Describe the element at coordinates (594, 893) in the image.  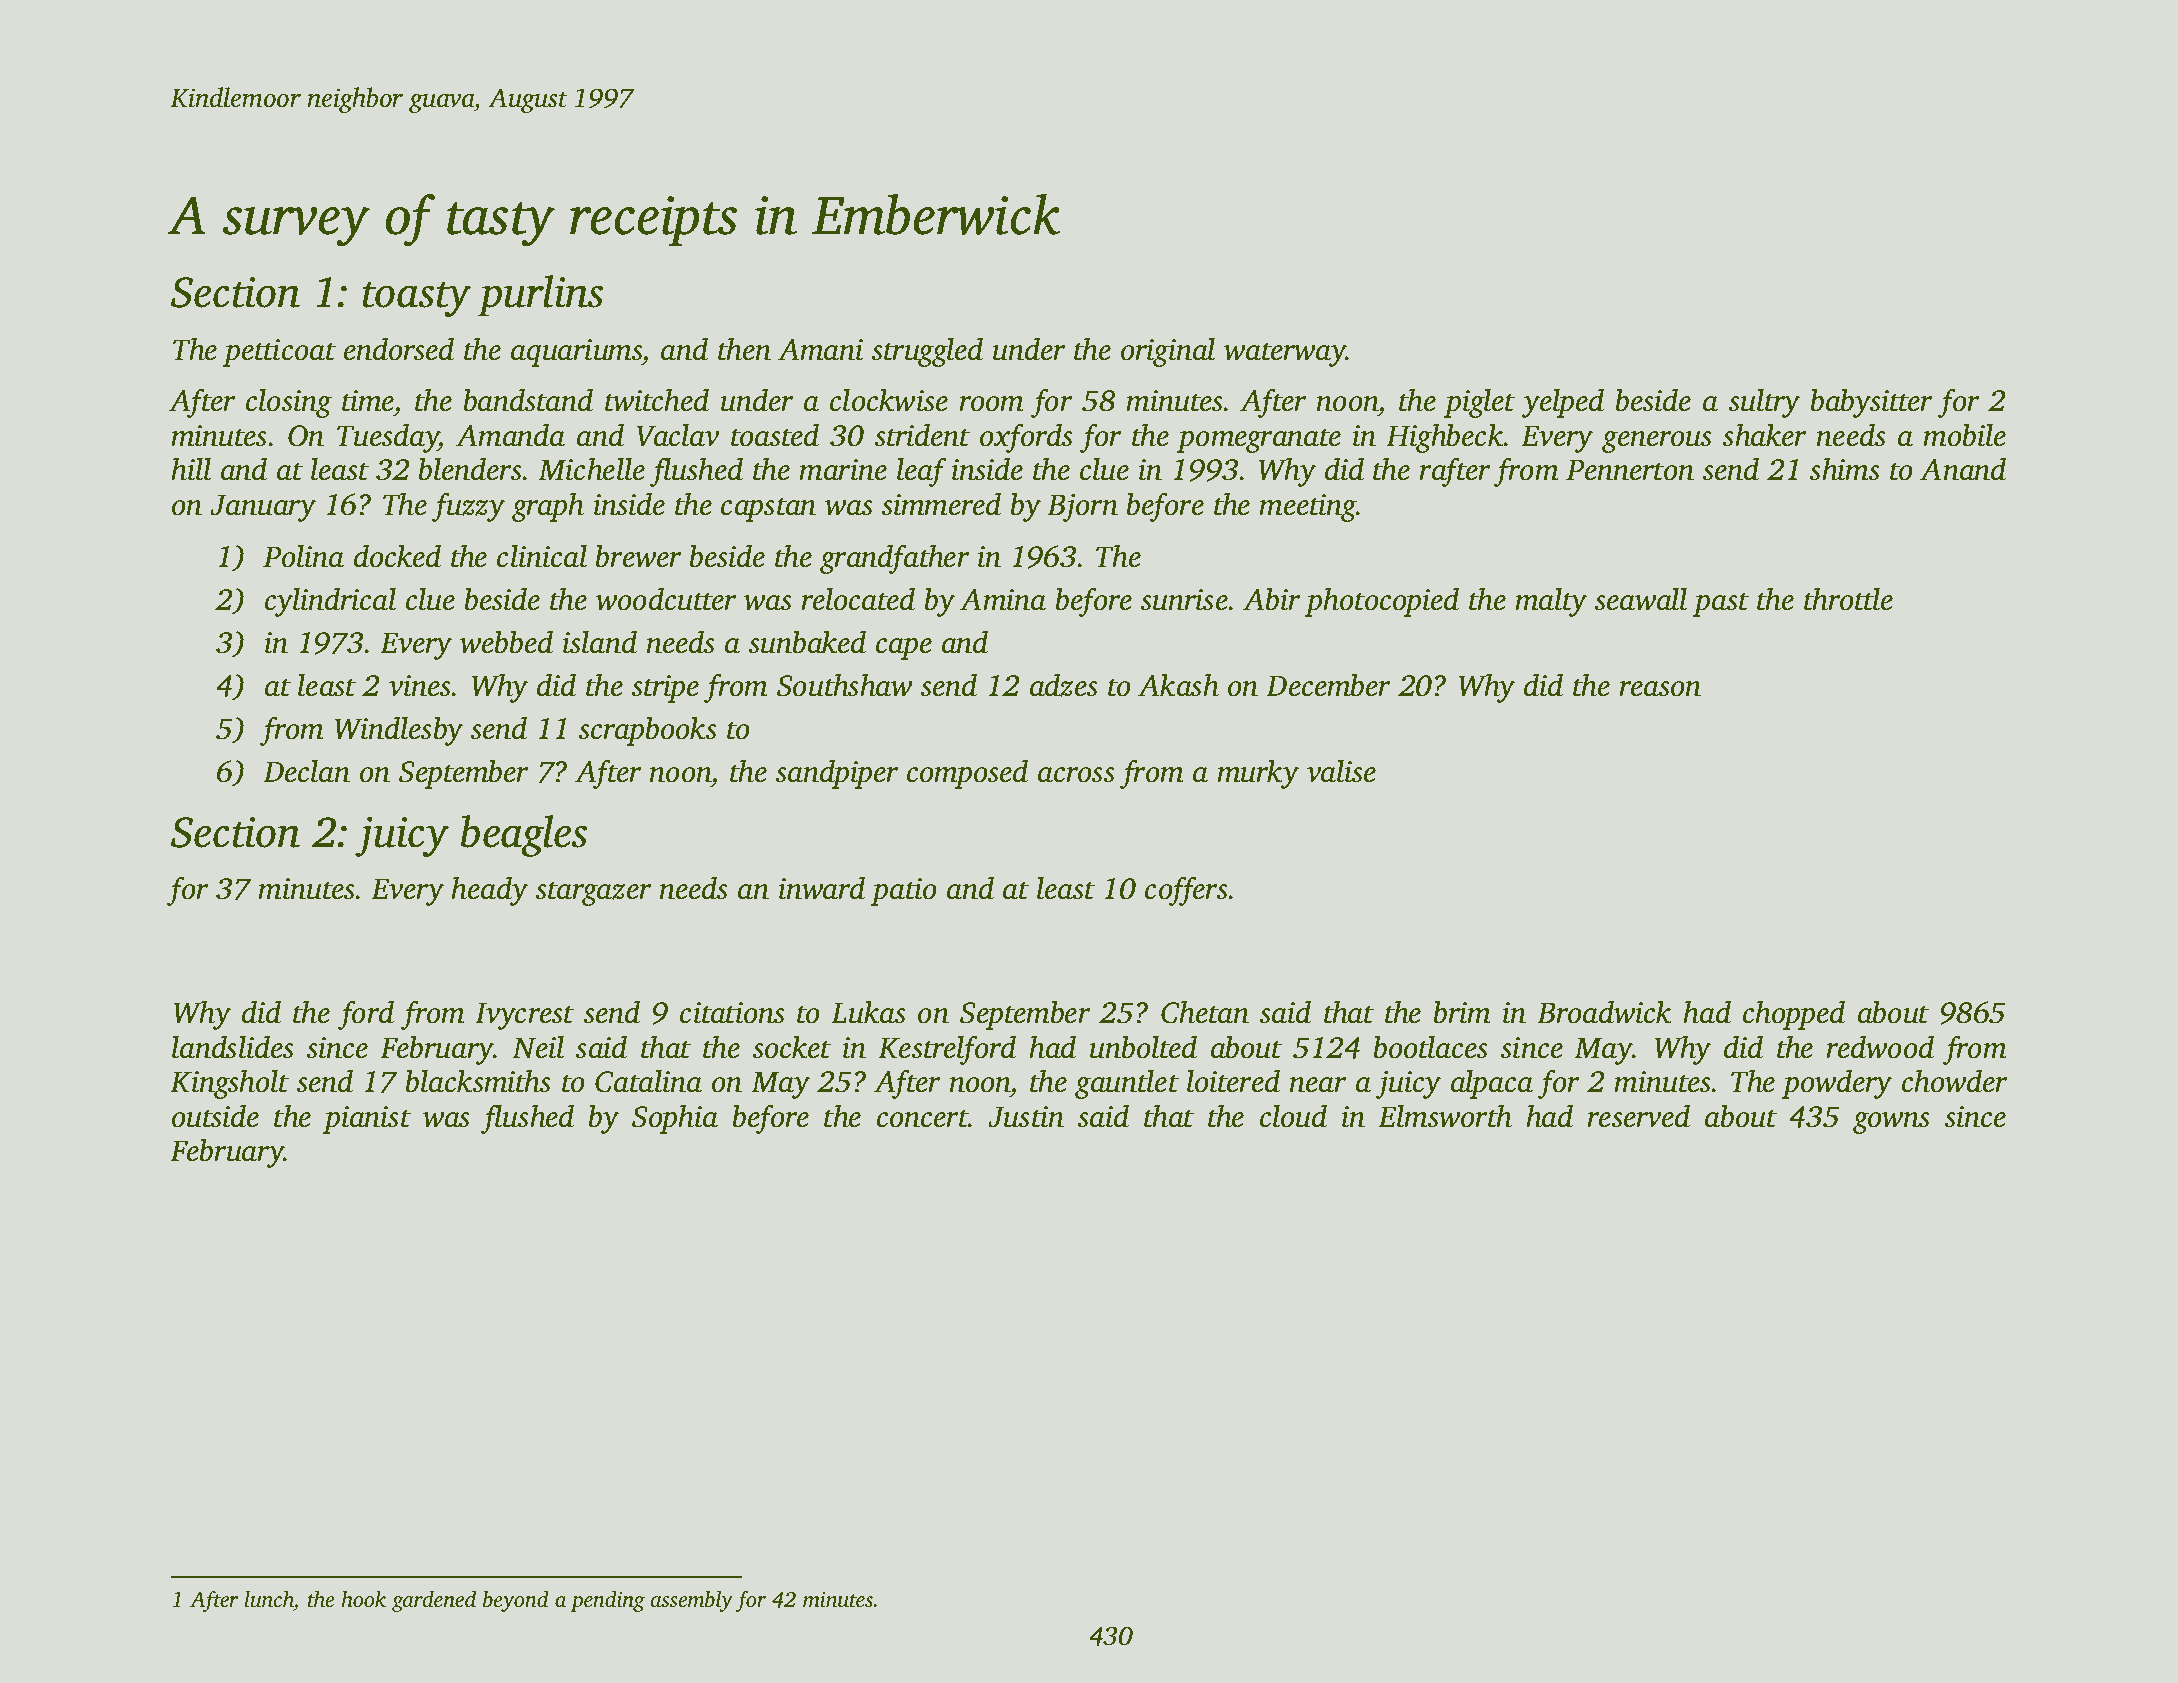
I see `stargazer` at that location.
